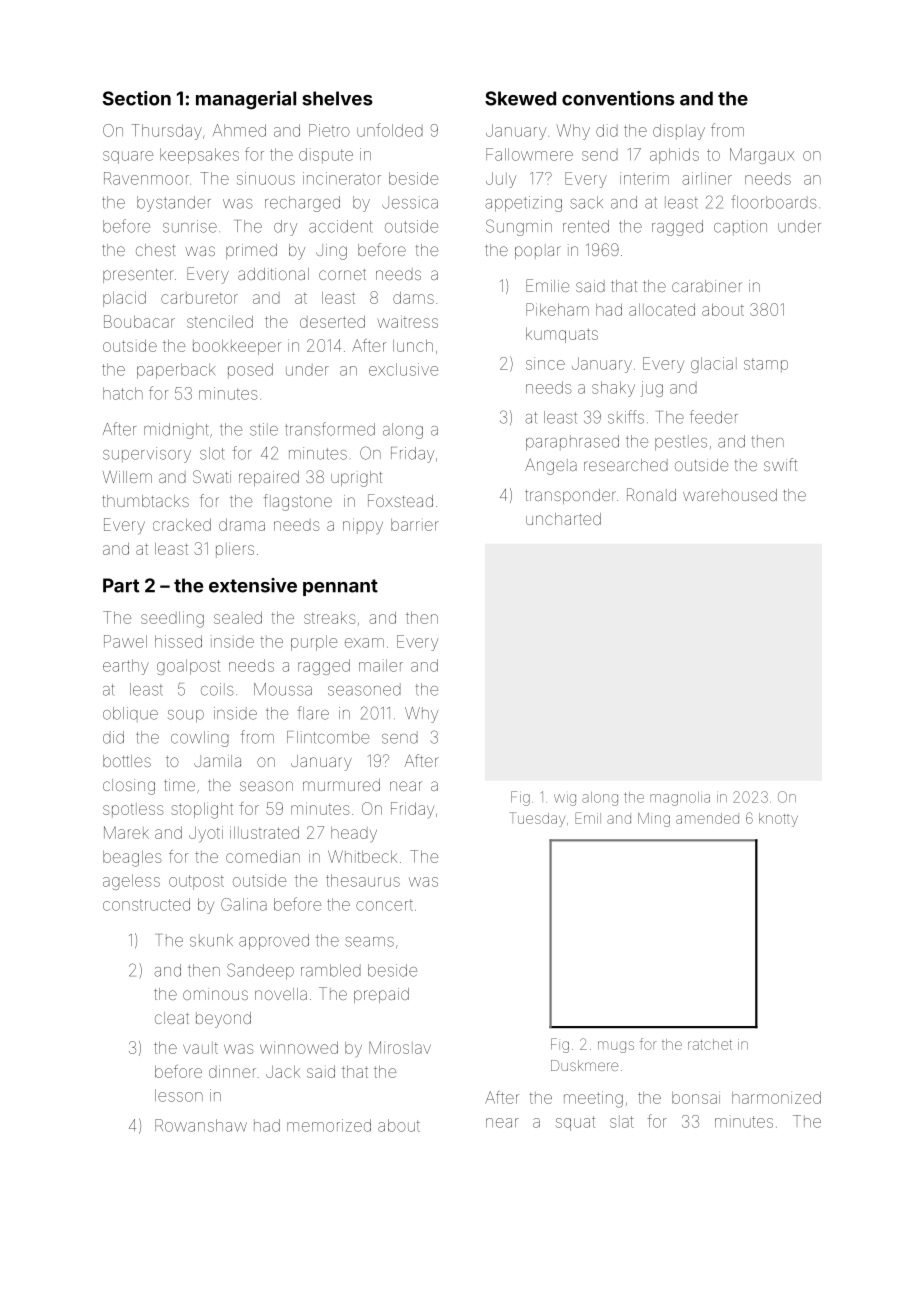 The width and height of the screenshot is (924, 1311). What do you see at coordinates (565, 800) in the screenshot?
I see `wig` at bounding box center [565, 800].
